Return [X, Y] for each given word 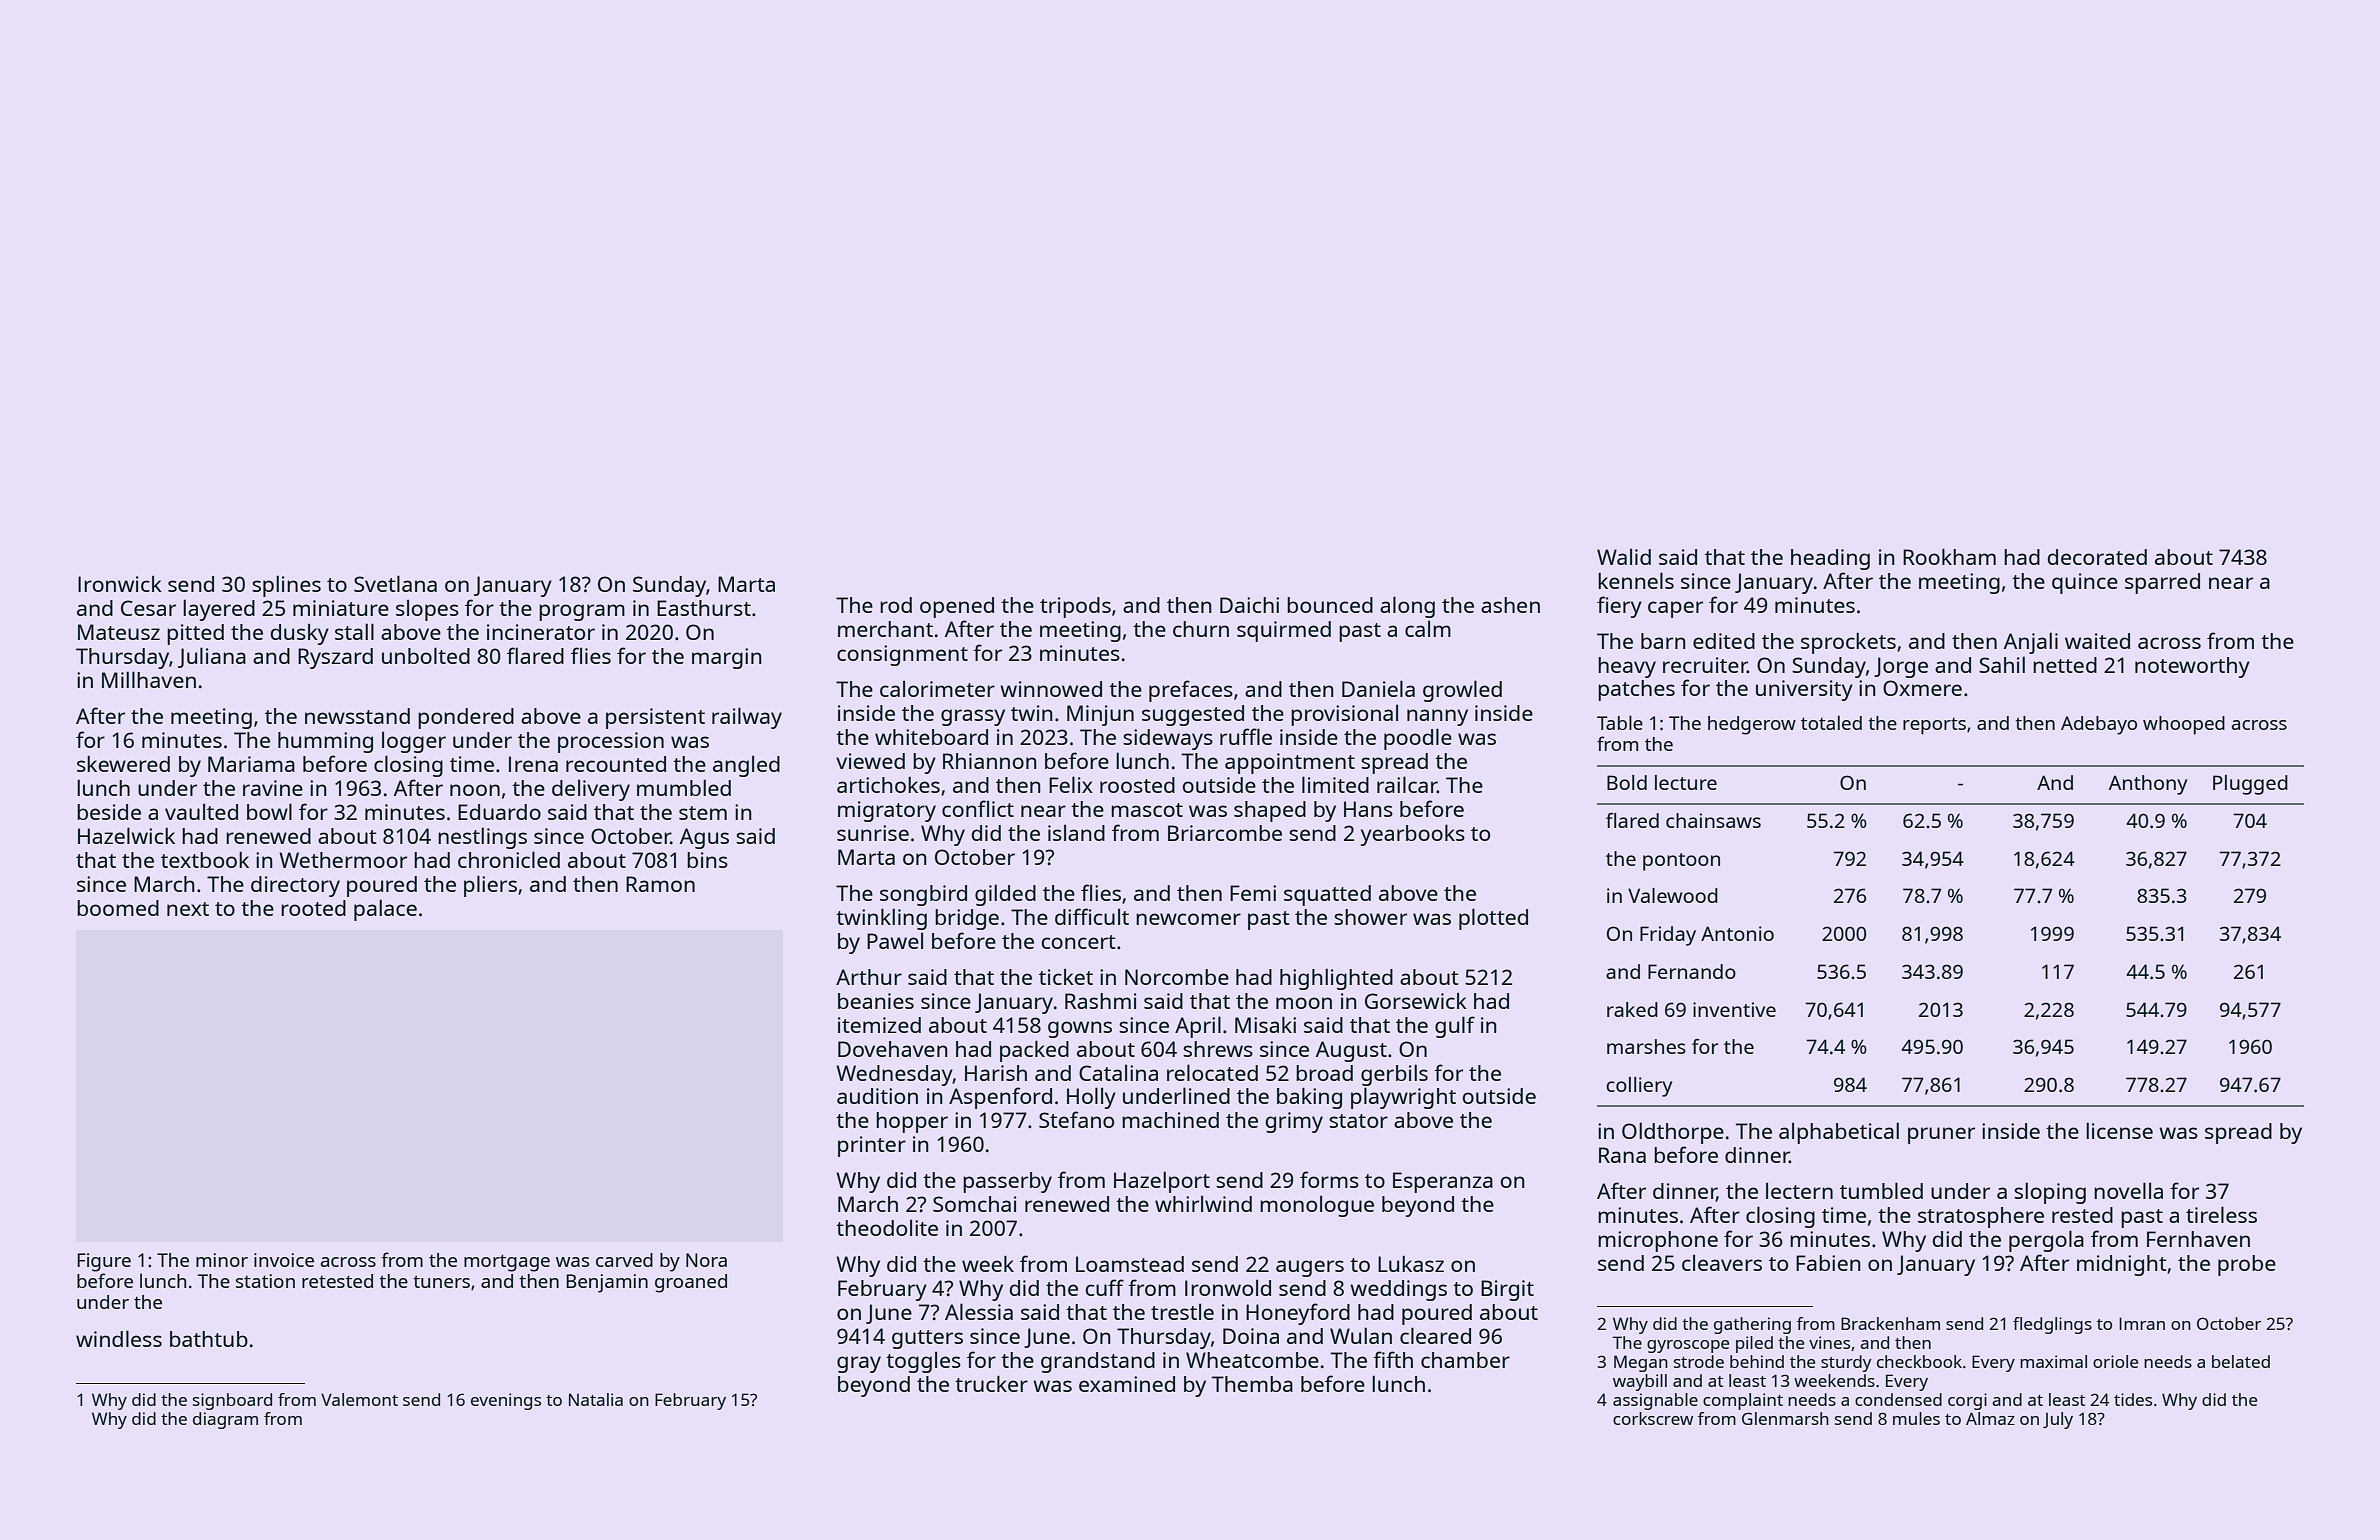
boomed [118, 908]
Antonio [1737, 933]
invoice [284, 1260]
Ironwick [120, 584]
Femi [1253, 893]
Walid [1624, 556]
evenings [506, 1401]
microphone [1658, 1241]
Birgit [1507, 1290]
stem [703, 813]
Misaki [1265, 1025]
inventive [1734, 1009]
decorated [2097, 557]
